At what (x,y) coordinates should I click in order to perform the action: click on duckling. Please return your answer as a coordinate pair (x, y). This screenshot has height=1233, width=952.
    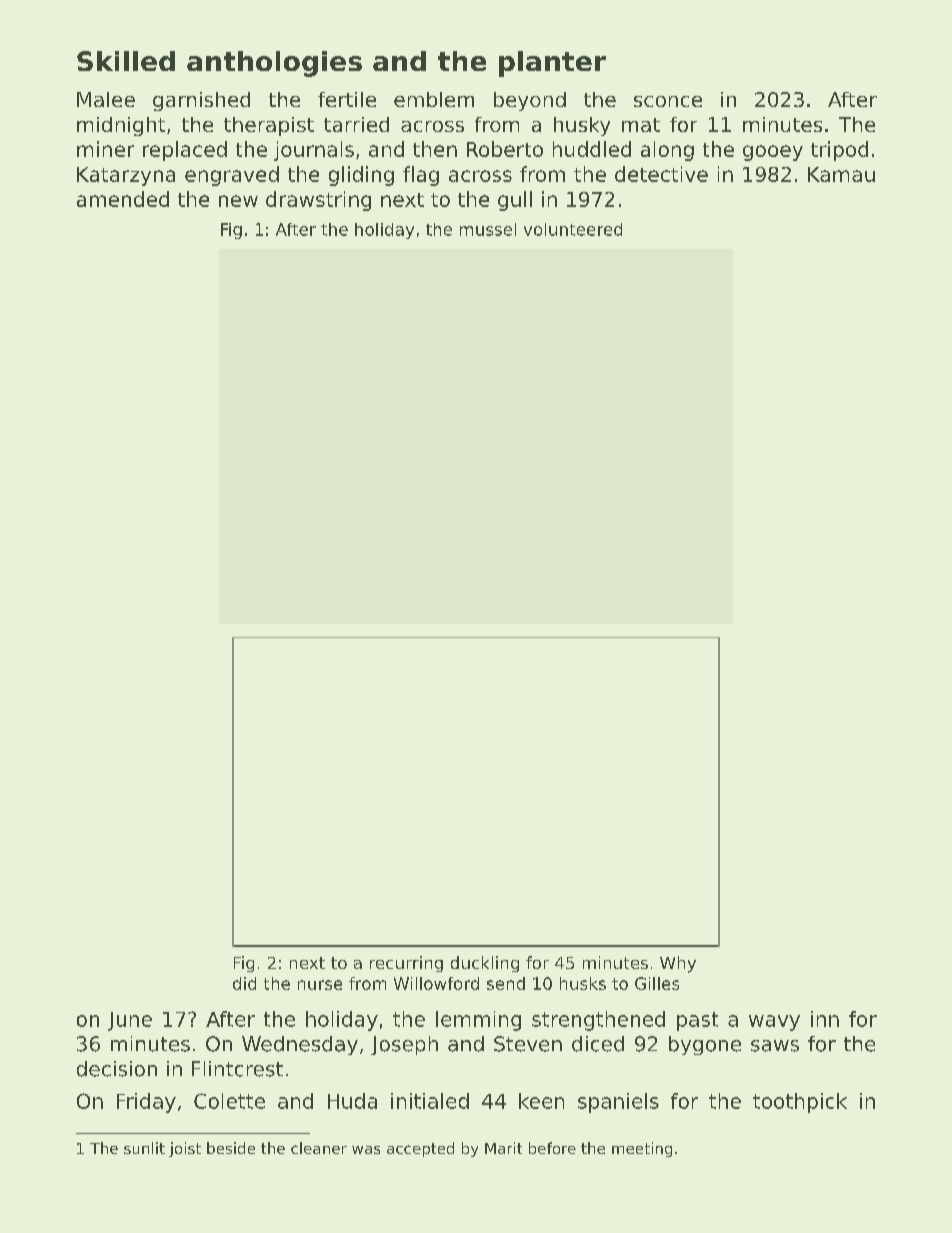
    Looking at the image, I should click on (485, 964).
